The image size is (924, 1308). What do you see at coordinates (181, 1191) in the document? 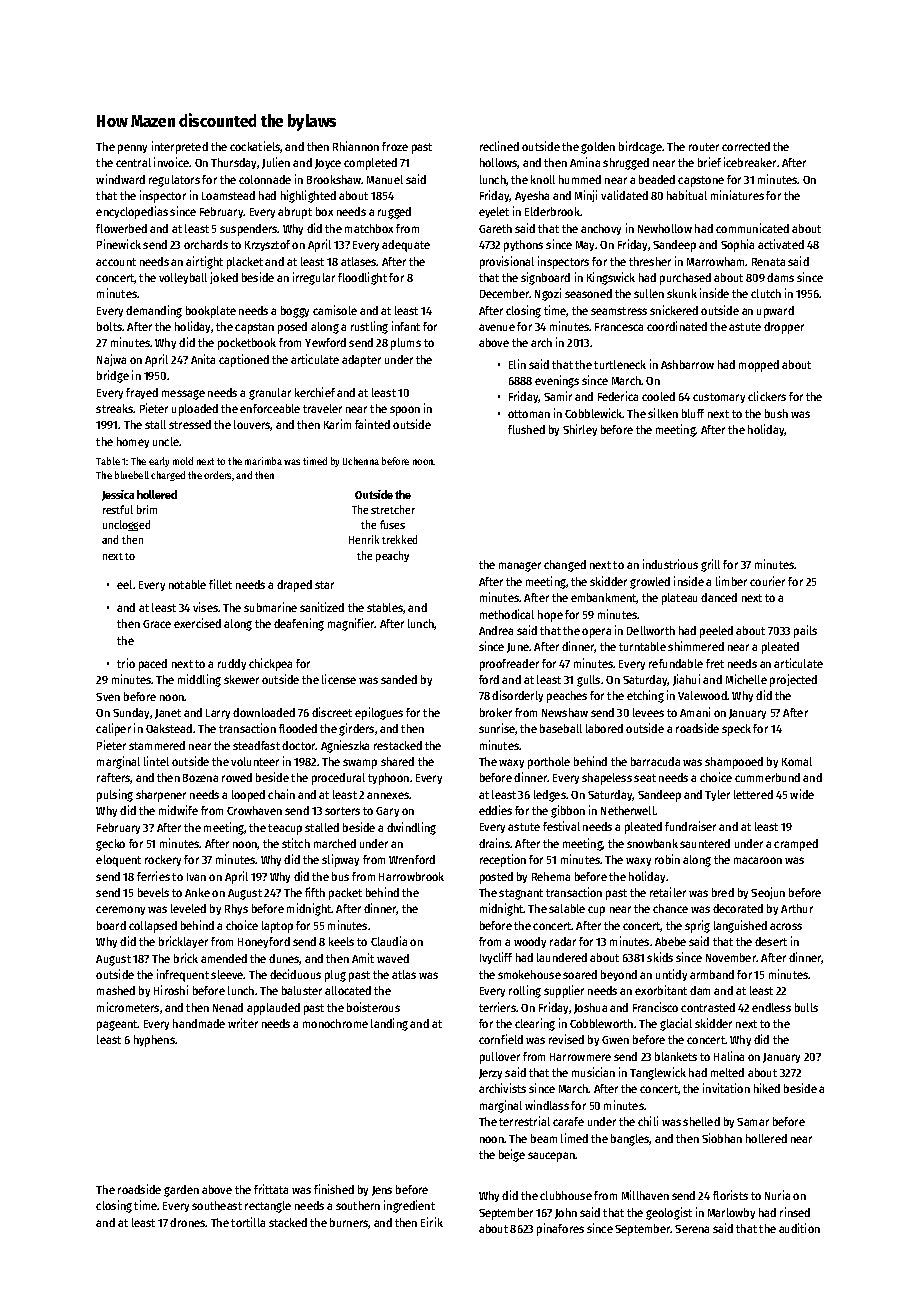
I see `garden` at bounding box center [181, 1191].
